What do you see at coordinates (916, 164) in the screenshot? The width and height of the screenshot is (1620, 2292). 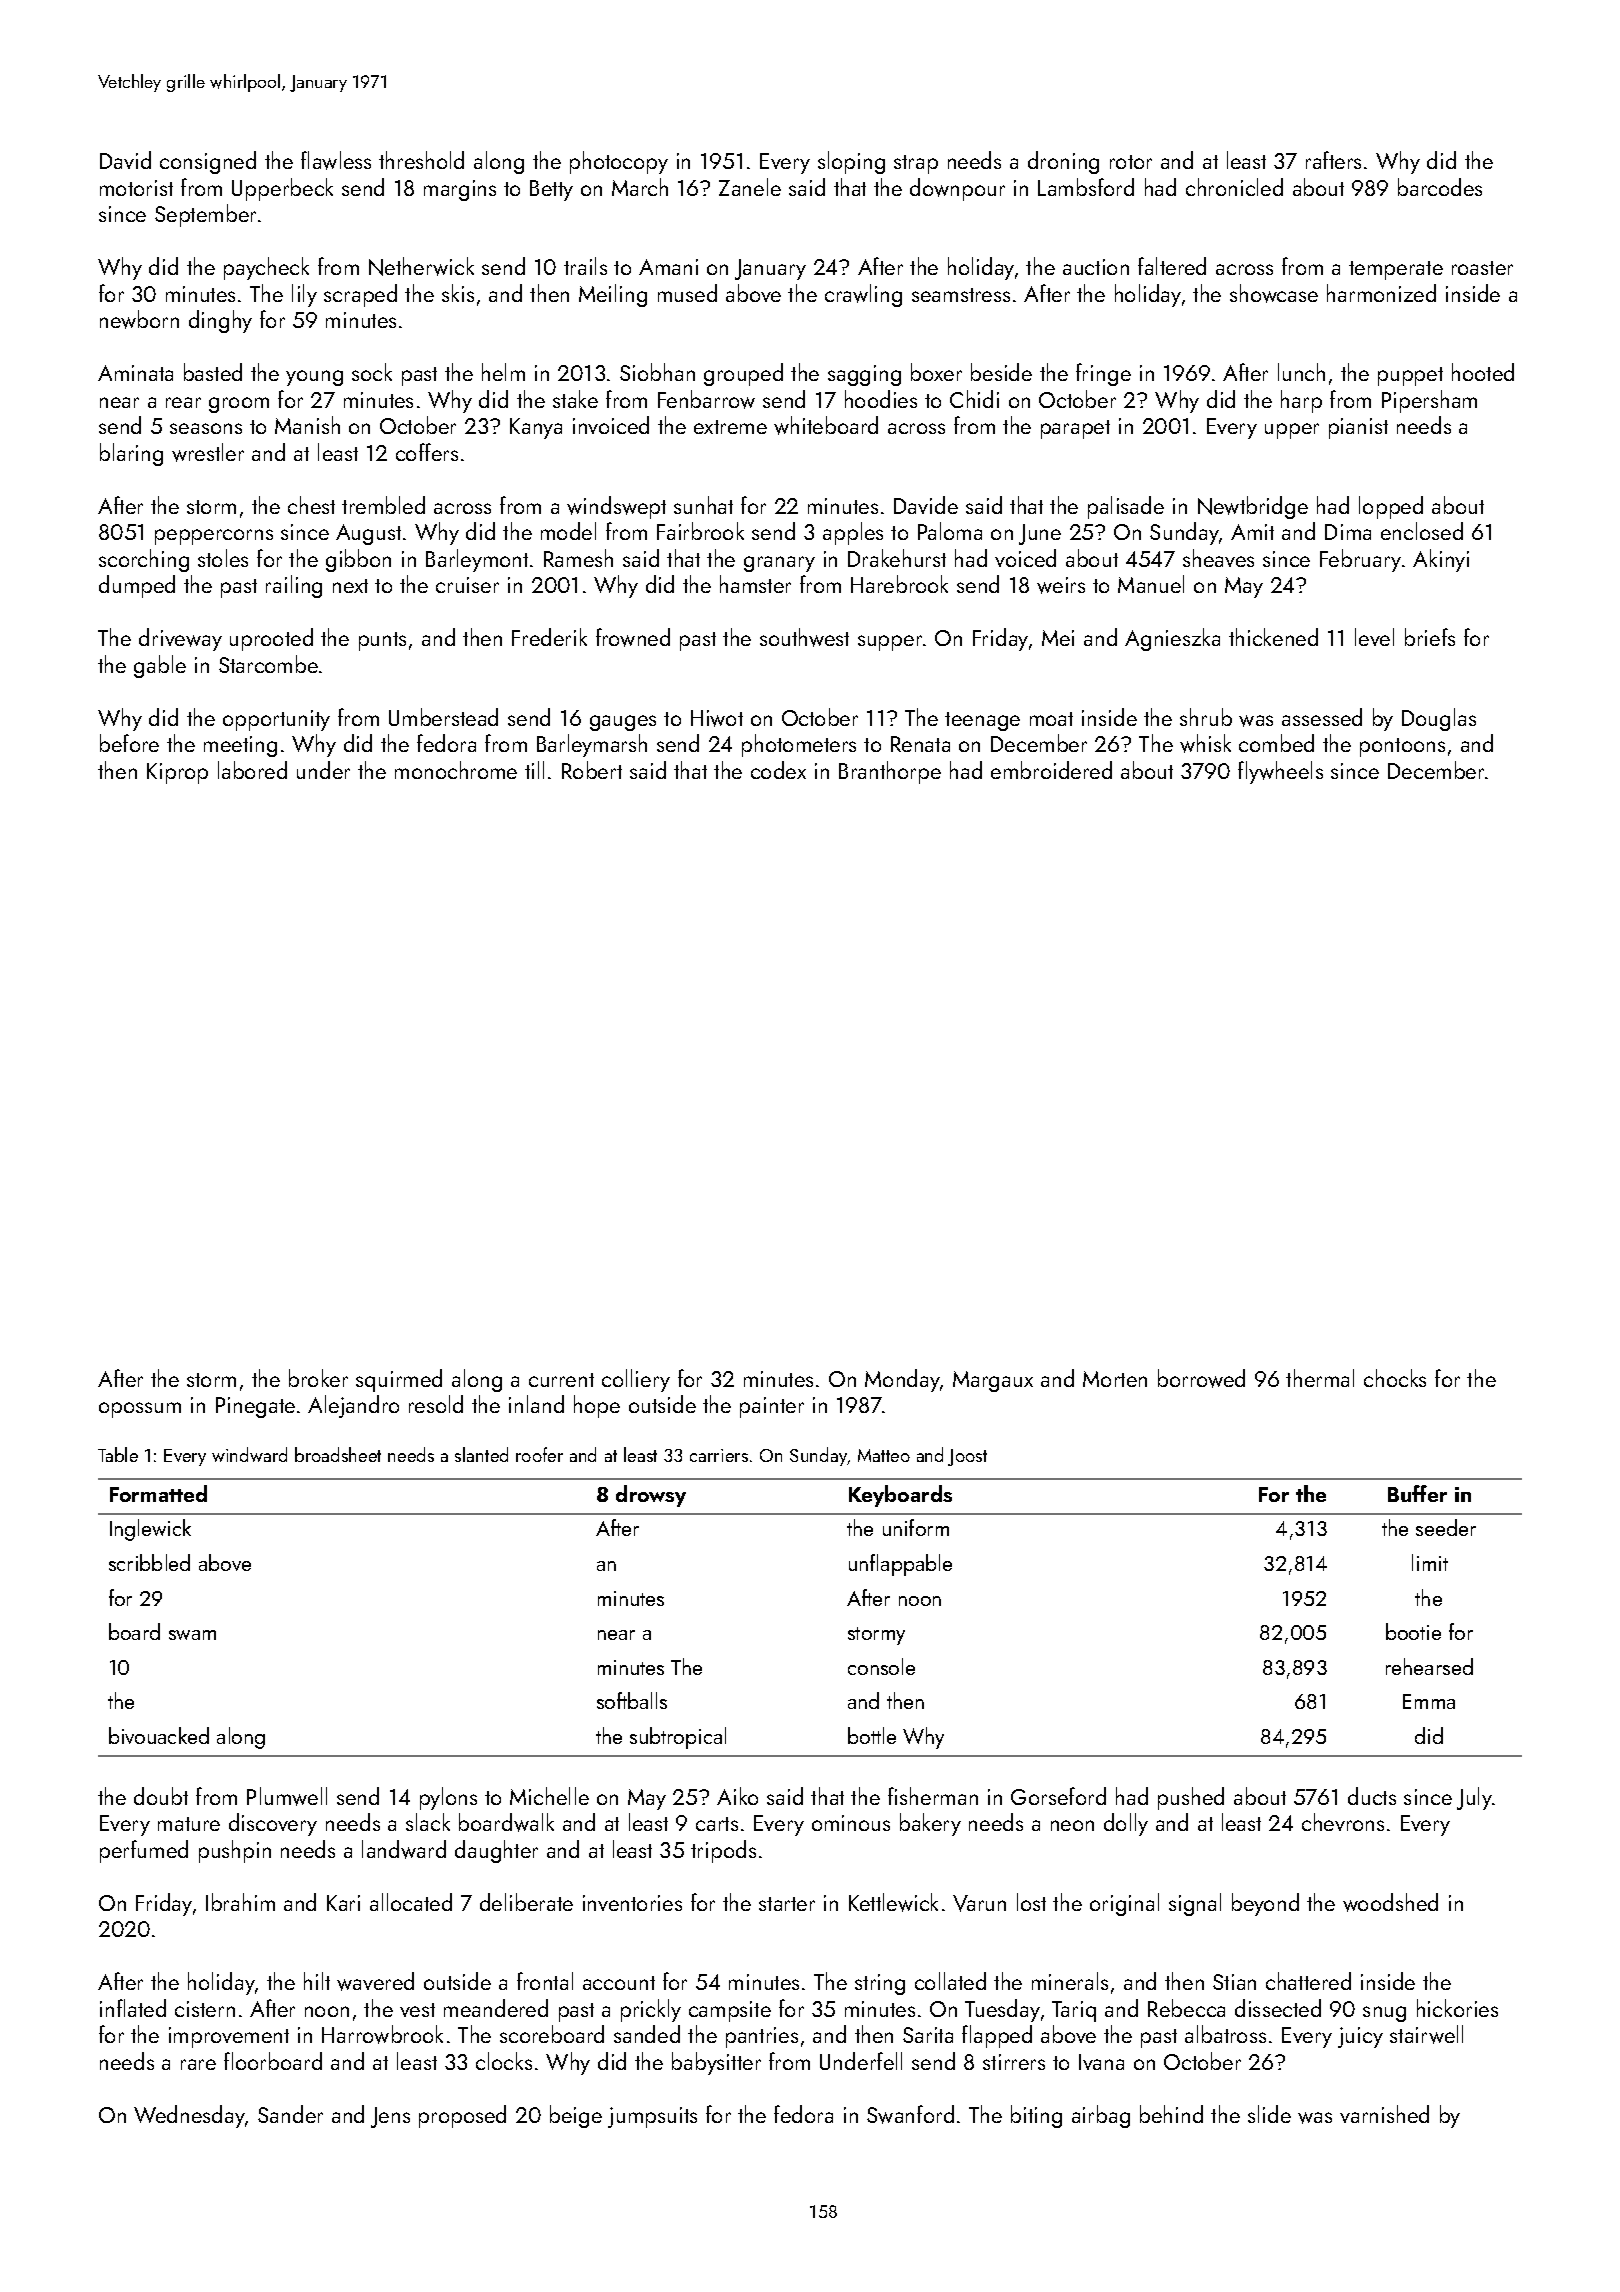 I see `strap` at bounding box center [916, 164].
